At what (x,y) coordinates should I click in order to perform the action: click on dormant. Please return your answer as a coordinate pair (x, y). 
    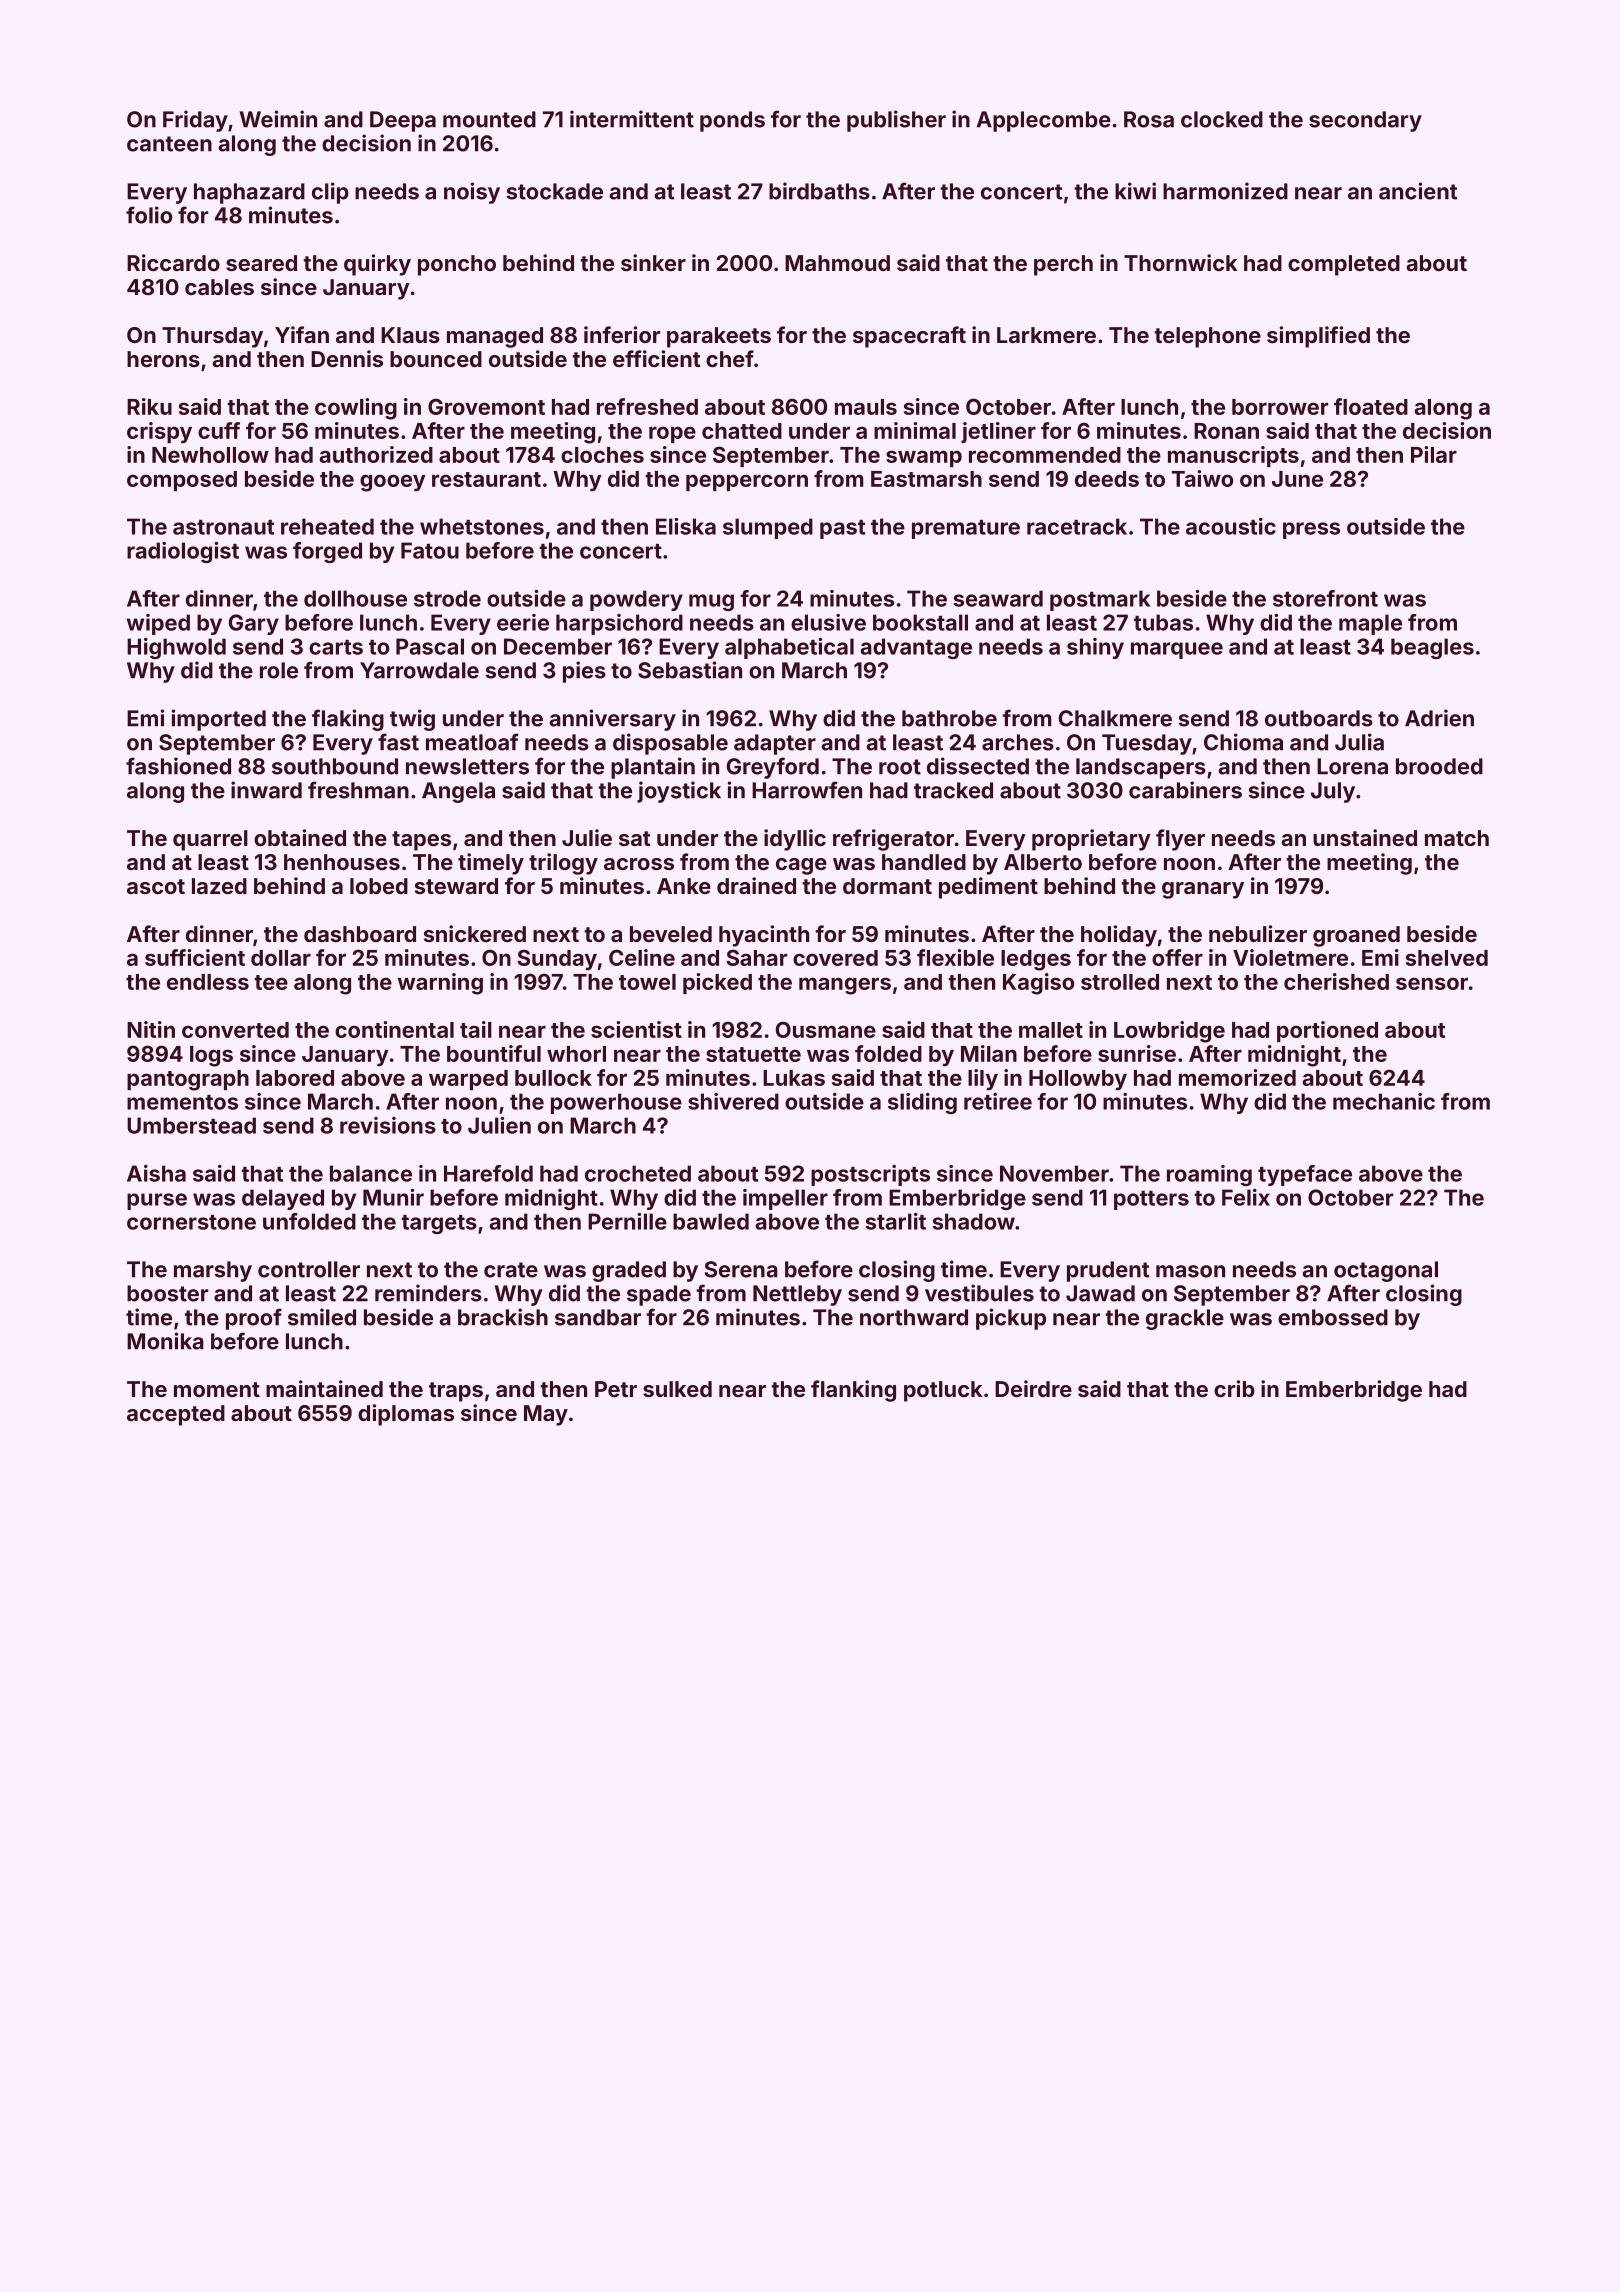
    Looking at the image, I should click on (887, 886).
